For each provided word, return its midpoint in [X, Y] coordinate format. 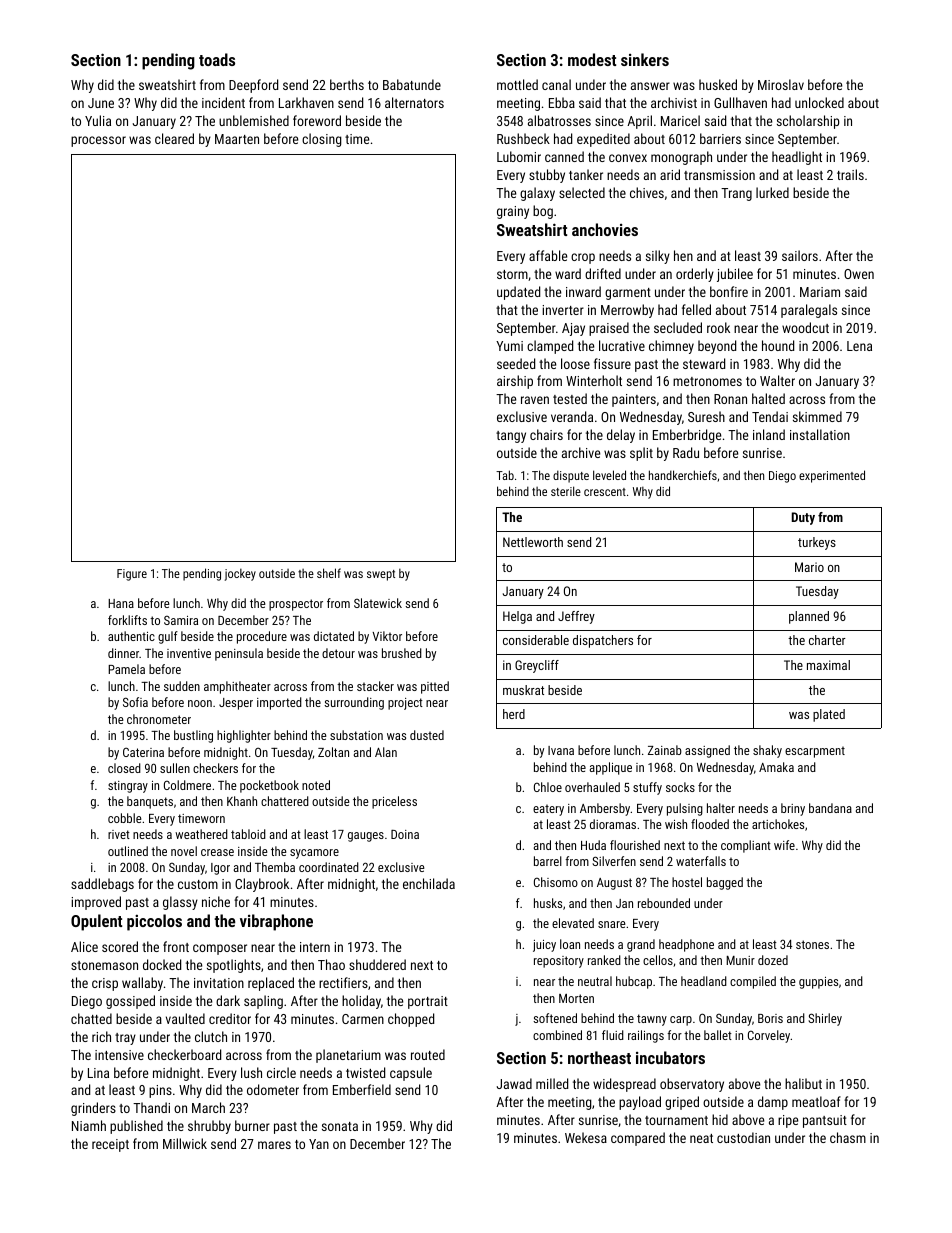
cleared [174, 138]
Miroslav [781, 84]
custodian [743, 1137]
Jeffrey [576, 617]
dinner [123, 653]
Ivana [561, 750]
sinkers [645, 59]
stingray [128, 787]
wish [676, 824]
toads [217, 59]
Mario [809, 567]
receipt [110, 1145]
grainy [513, 212]
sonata [340, 1126]
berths [347, 84]
